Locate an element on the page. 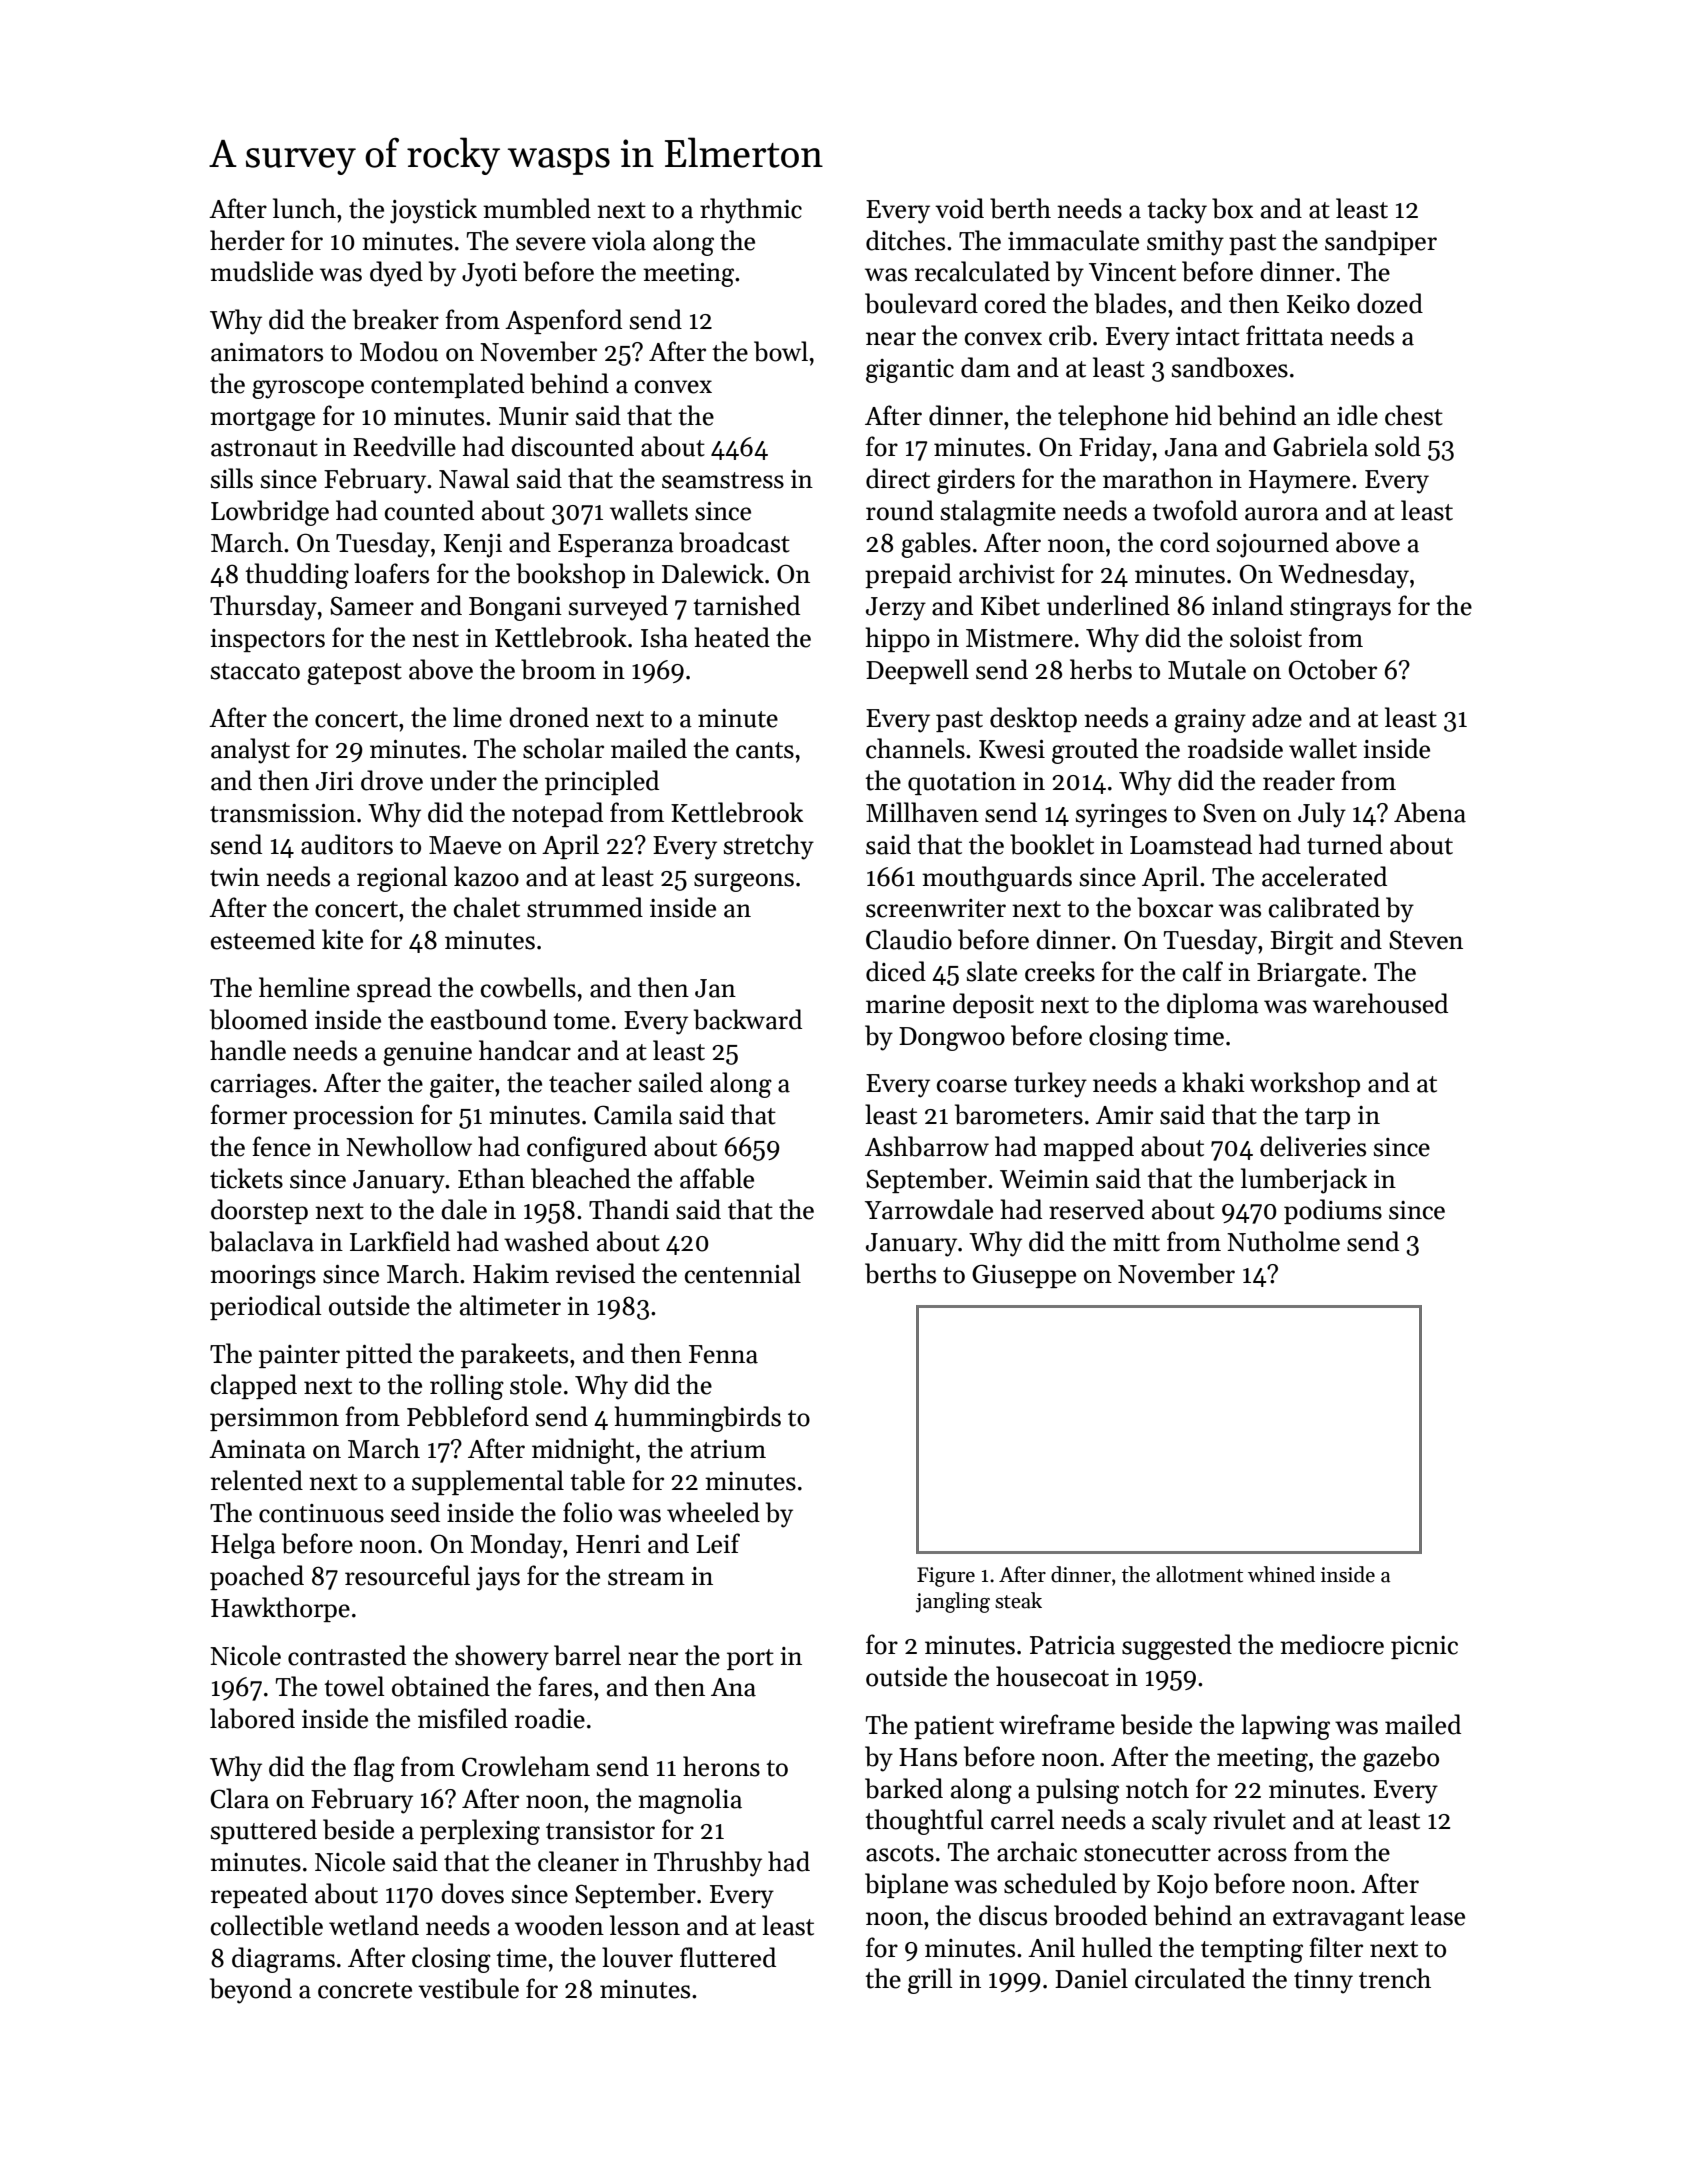 This document has width=1683, height=2178. Keiko is located at coordinates (1318, 303).
